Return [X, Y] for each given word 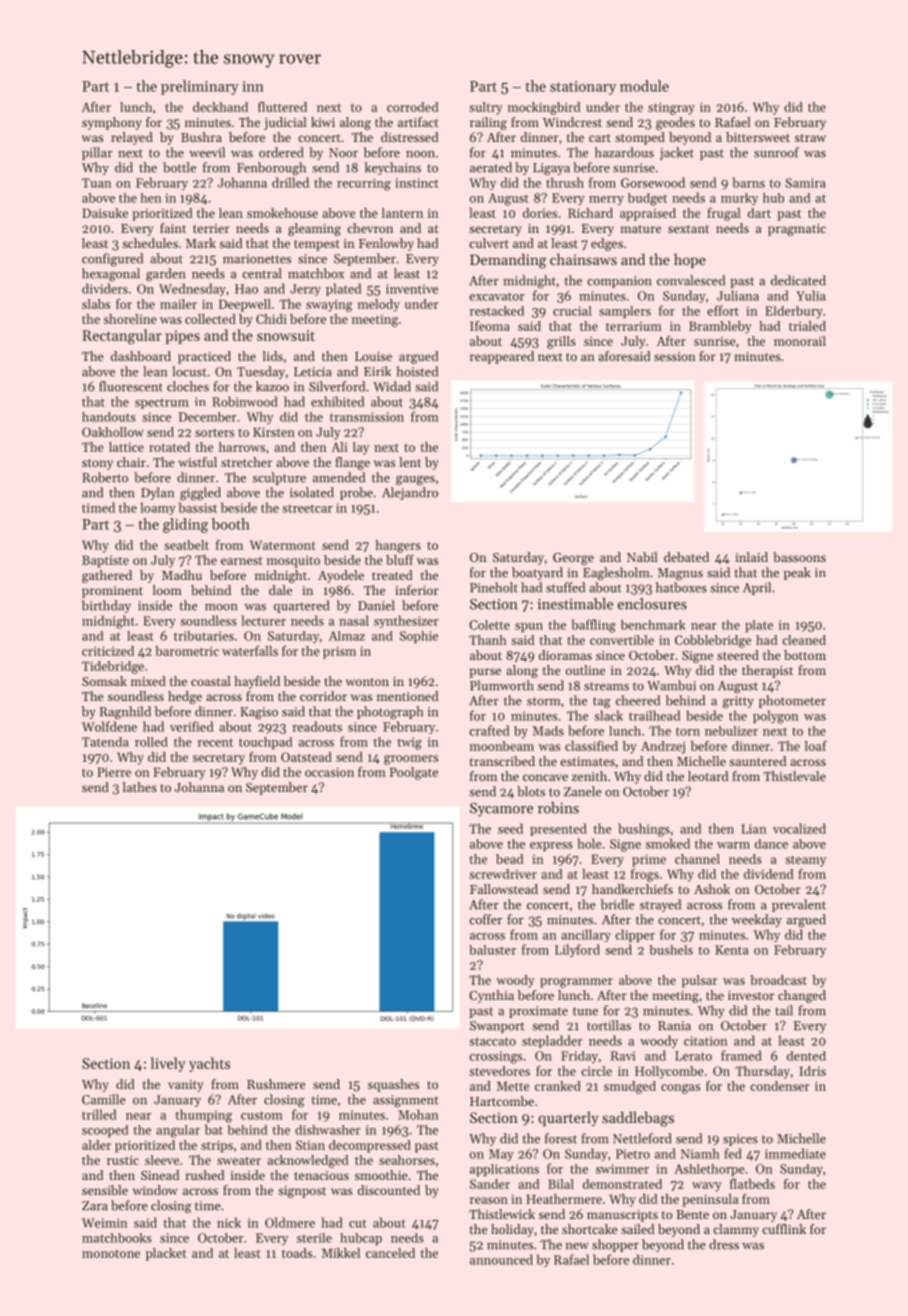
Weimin [105, 1223]
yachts [209, 1064]
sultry [486, 108]
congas [680, 1089]
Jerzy [305, 290]
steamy [805, 861]
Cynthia [491, 996]
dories [540, 213]
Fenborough [271, 169]
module [644, 86]
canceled [390, 1253]
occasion [329, 772]
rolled [151, 742]
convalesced [691, 280]
